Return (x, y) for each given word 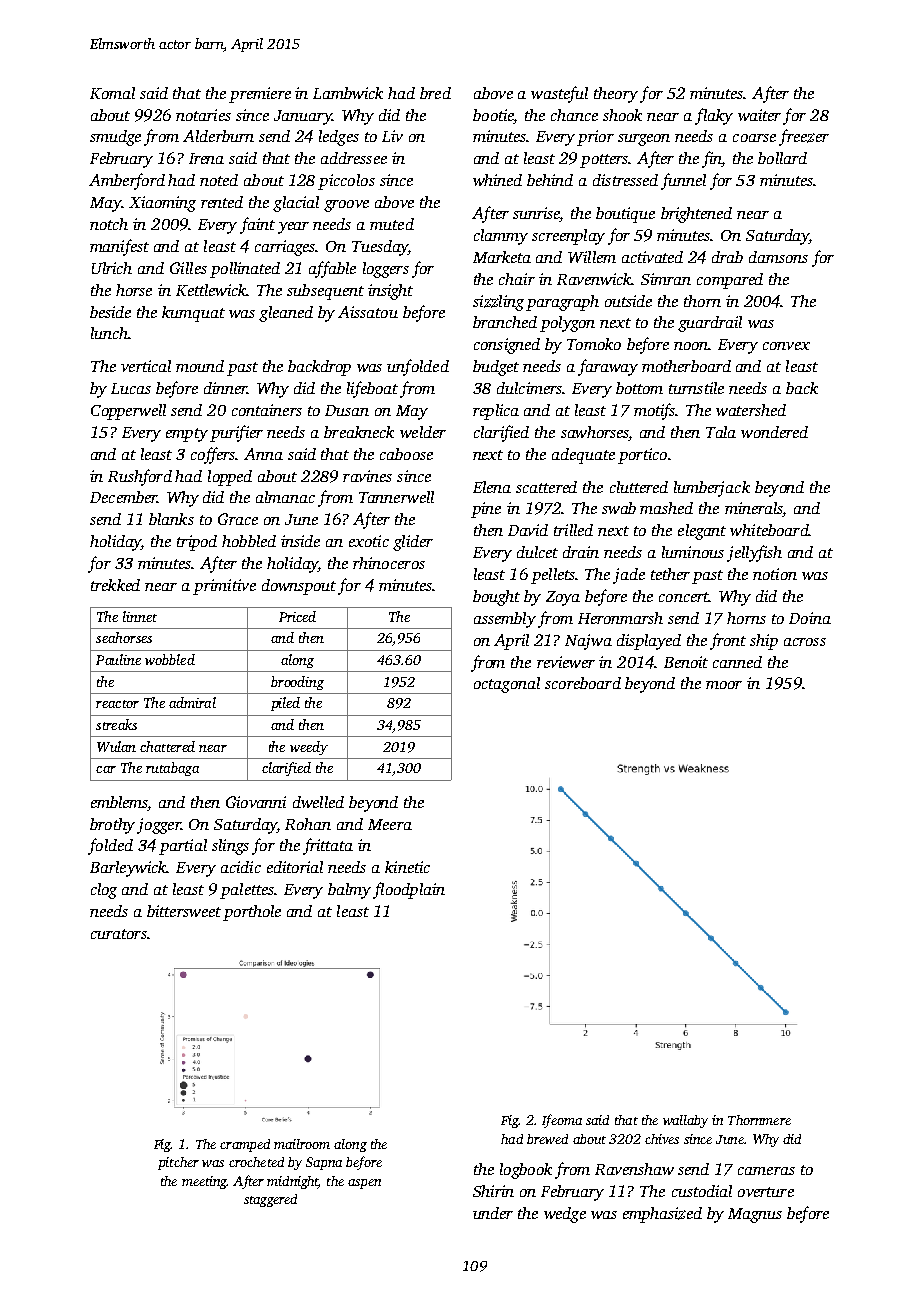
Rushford (140, 477)
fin (712, 159)
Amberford (127, 181)
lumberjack (712, 489)
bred (435, 93)
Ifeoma (562, 1121)
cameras (766, 1171)
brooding (297, 683)
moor (724, 685)
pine (486, 510)
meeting (204, 1182)
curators (119, 934)
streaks (116, 724)
